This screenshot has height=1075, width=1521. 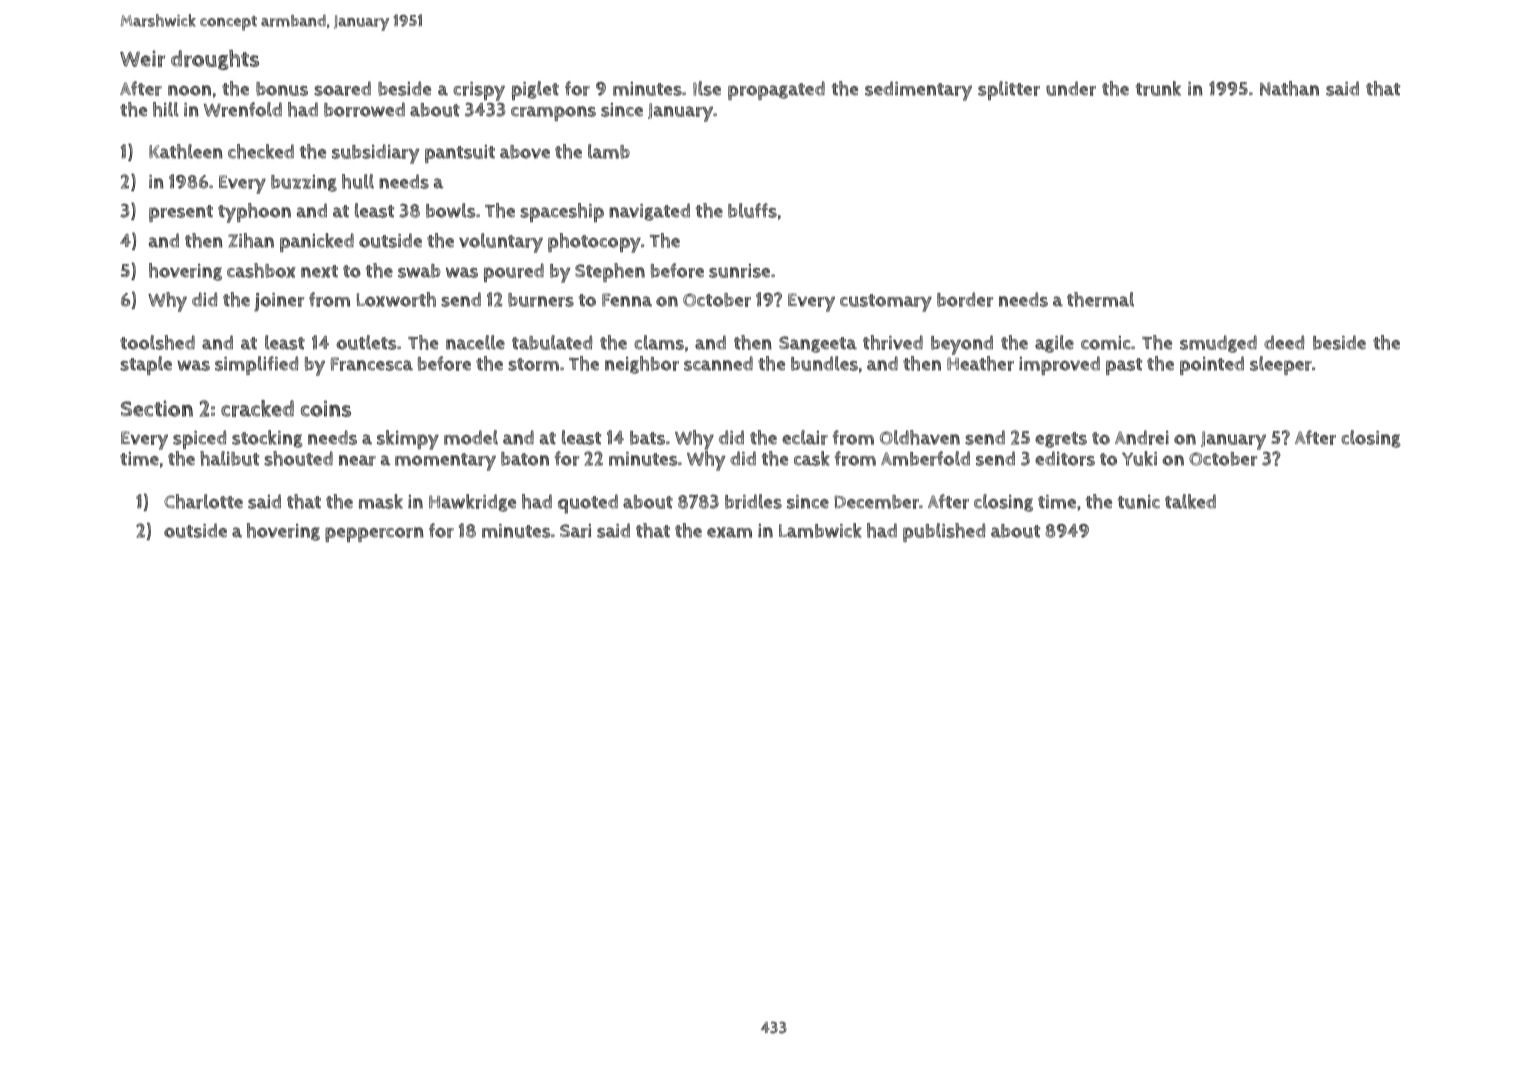 I want to click on borrowed, so click(x=364, y=109).
